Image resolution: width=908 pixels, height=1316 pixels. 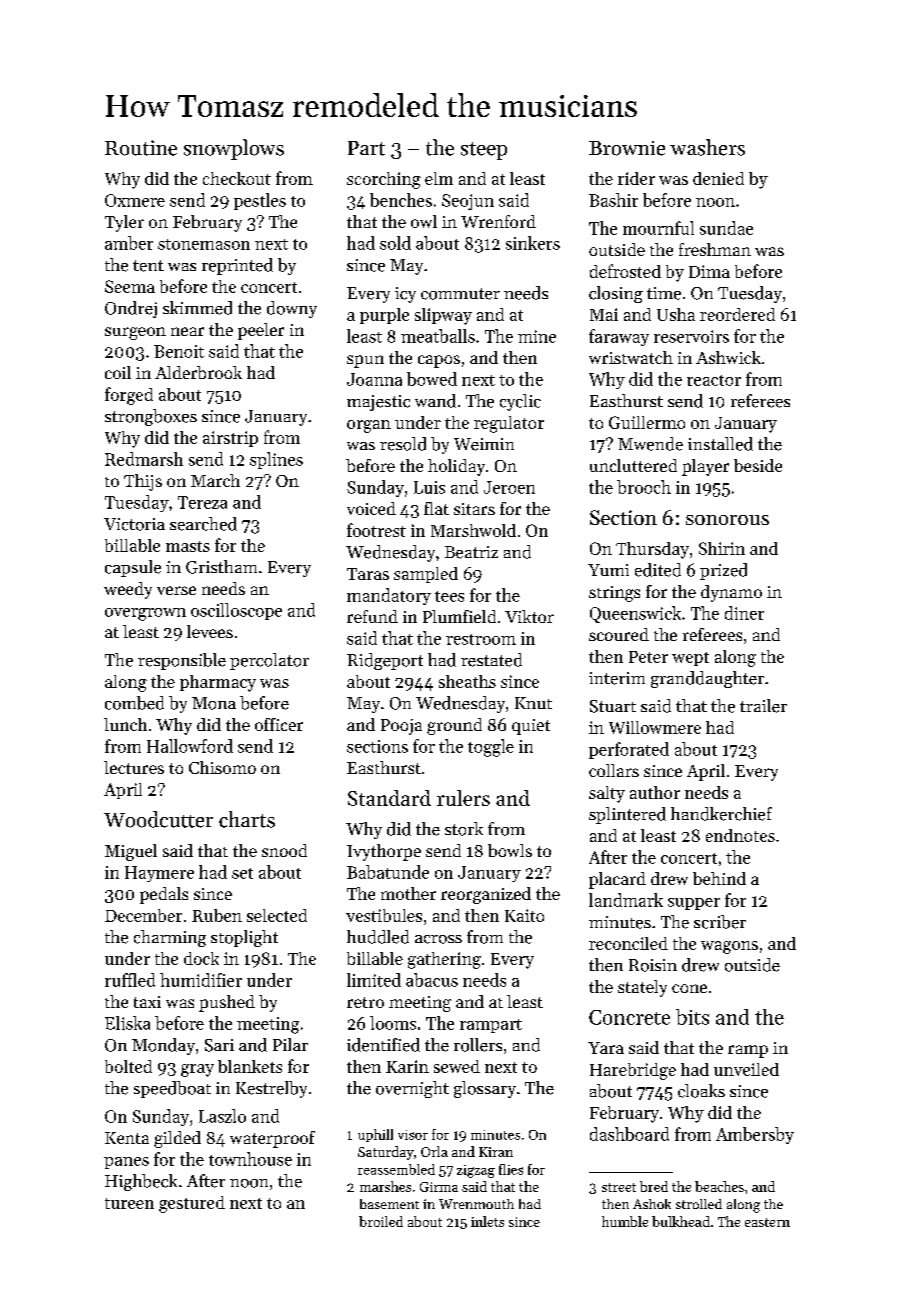 What do you see at coordinates (626, 900) in the screenshot?
I see `landmark` at bounding box center [626, 900].
